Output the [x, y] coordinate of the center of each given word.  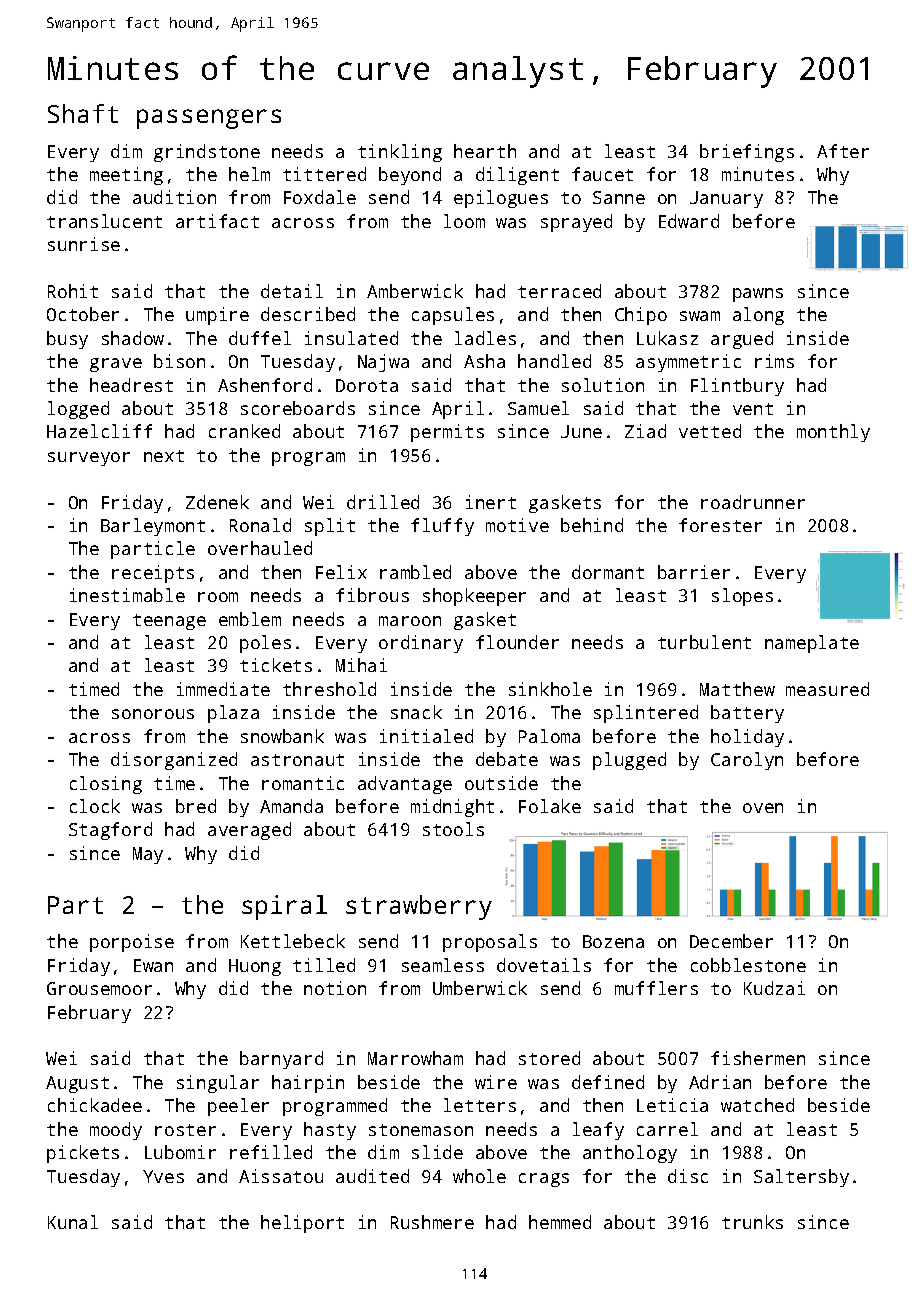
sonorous [153, 714]
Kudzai [774, 988]
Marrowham [415, 1058]
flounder [517, 642]
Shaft [83, 113]
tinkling [400, 153]
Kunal [73, 1222]
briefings [747, 153]
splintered [646, 714]
